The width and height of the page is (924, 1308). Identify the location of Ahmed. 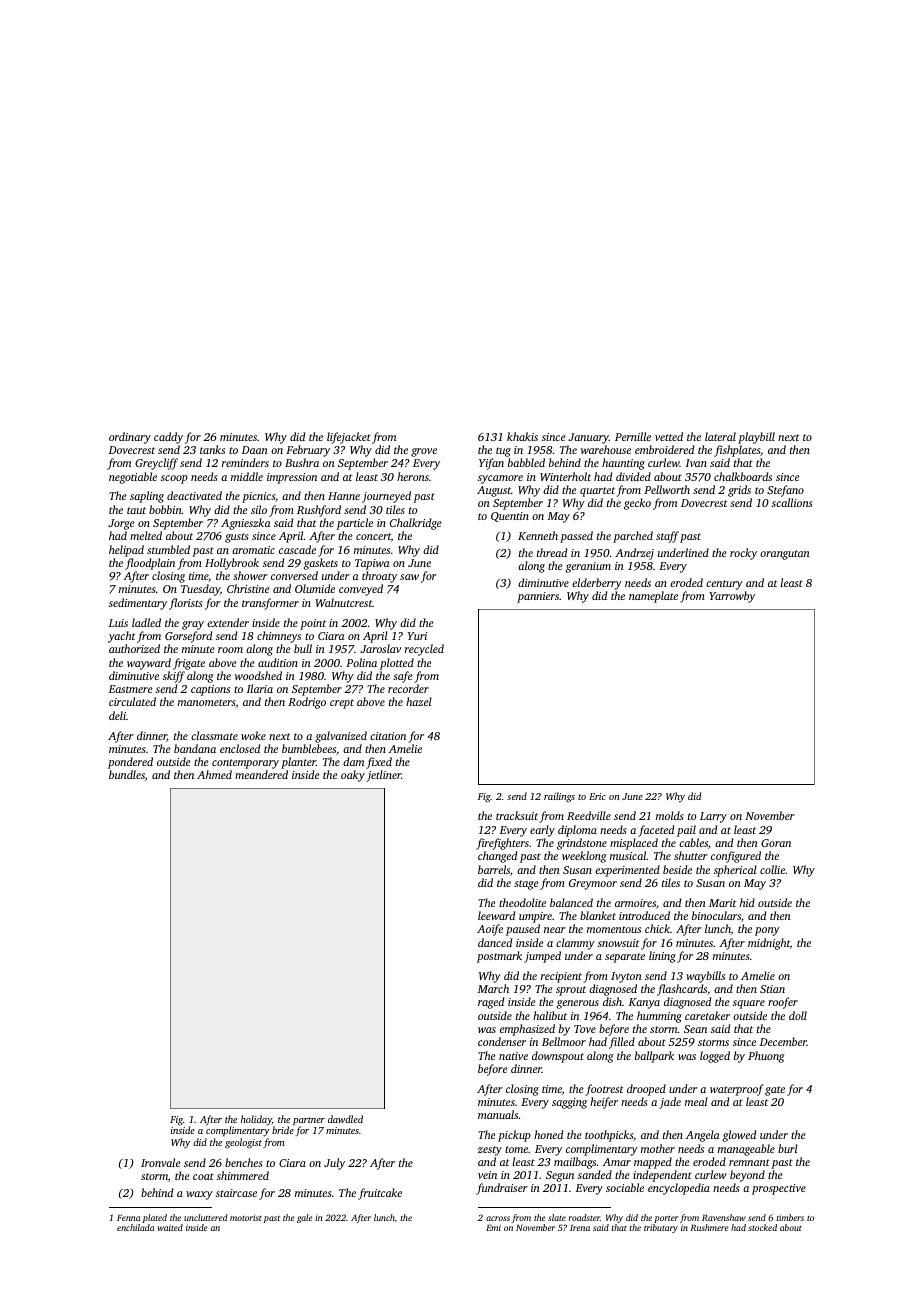
(214, 774).
